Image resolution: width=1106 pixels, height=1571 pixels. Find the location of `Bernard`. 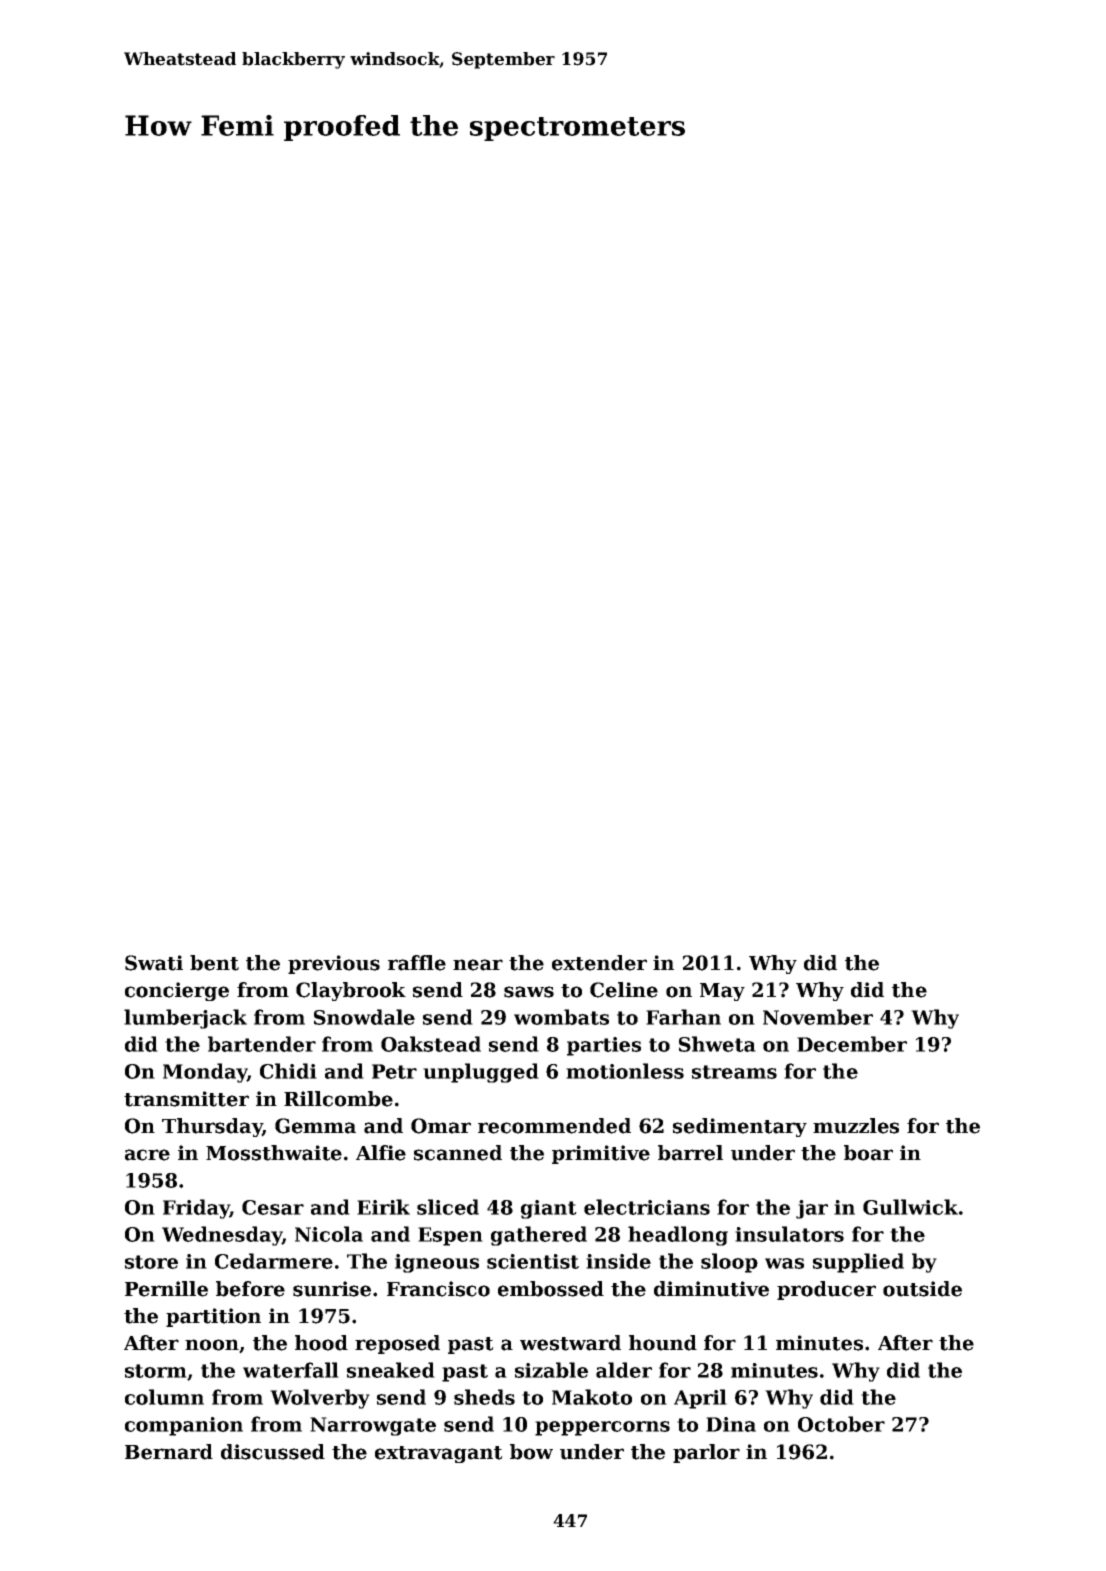

Bernard is located at coordinates (169, 1452).
